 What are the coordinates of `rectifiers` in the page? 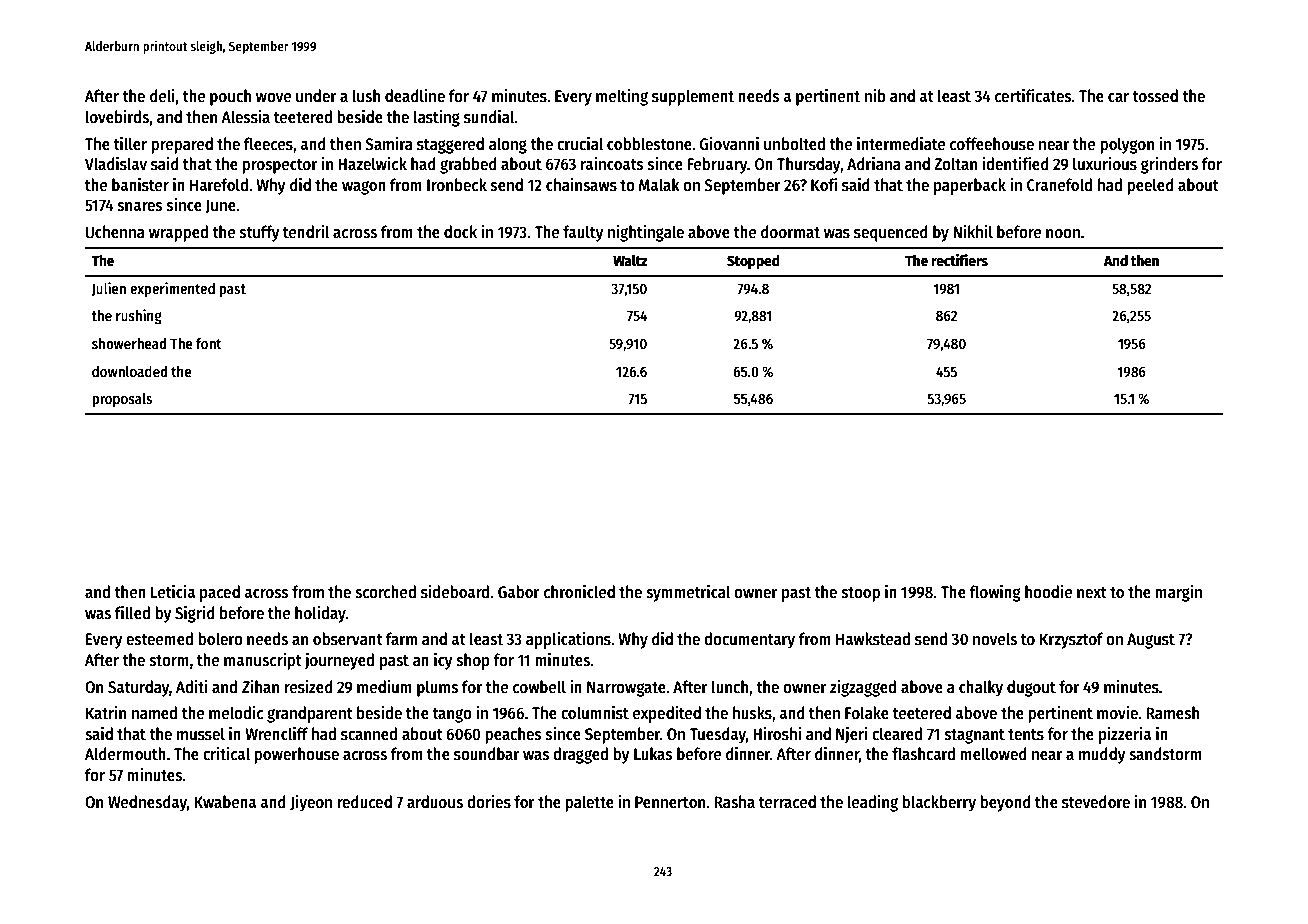 It's located at (959, 260).
